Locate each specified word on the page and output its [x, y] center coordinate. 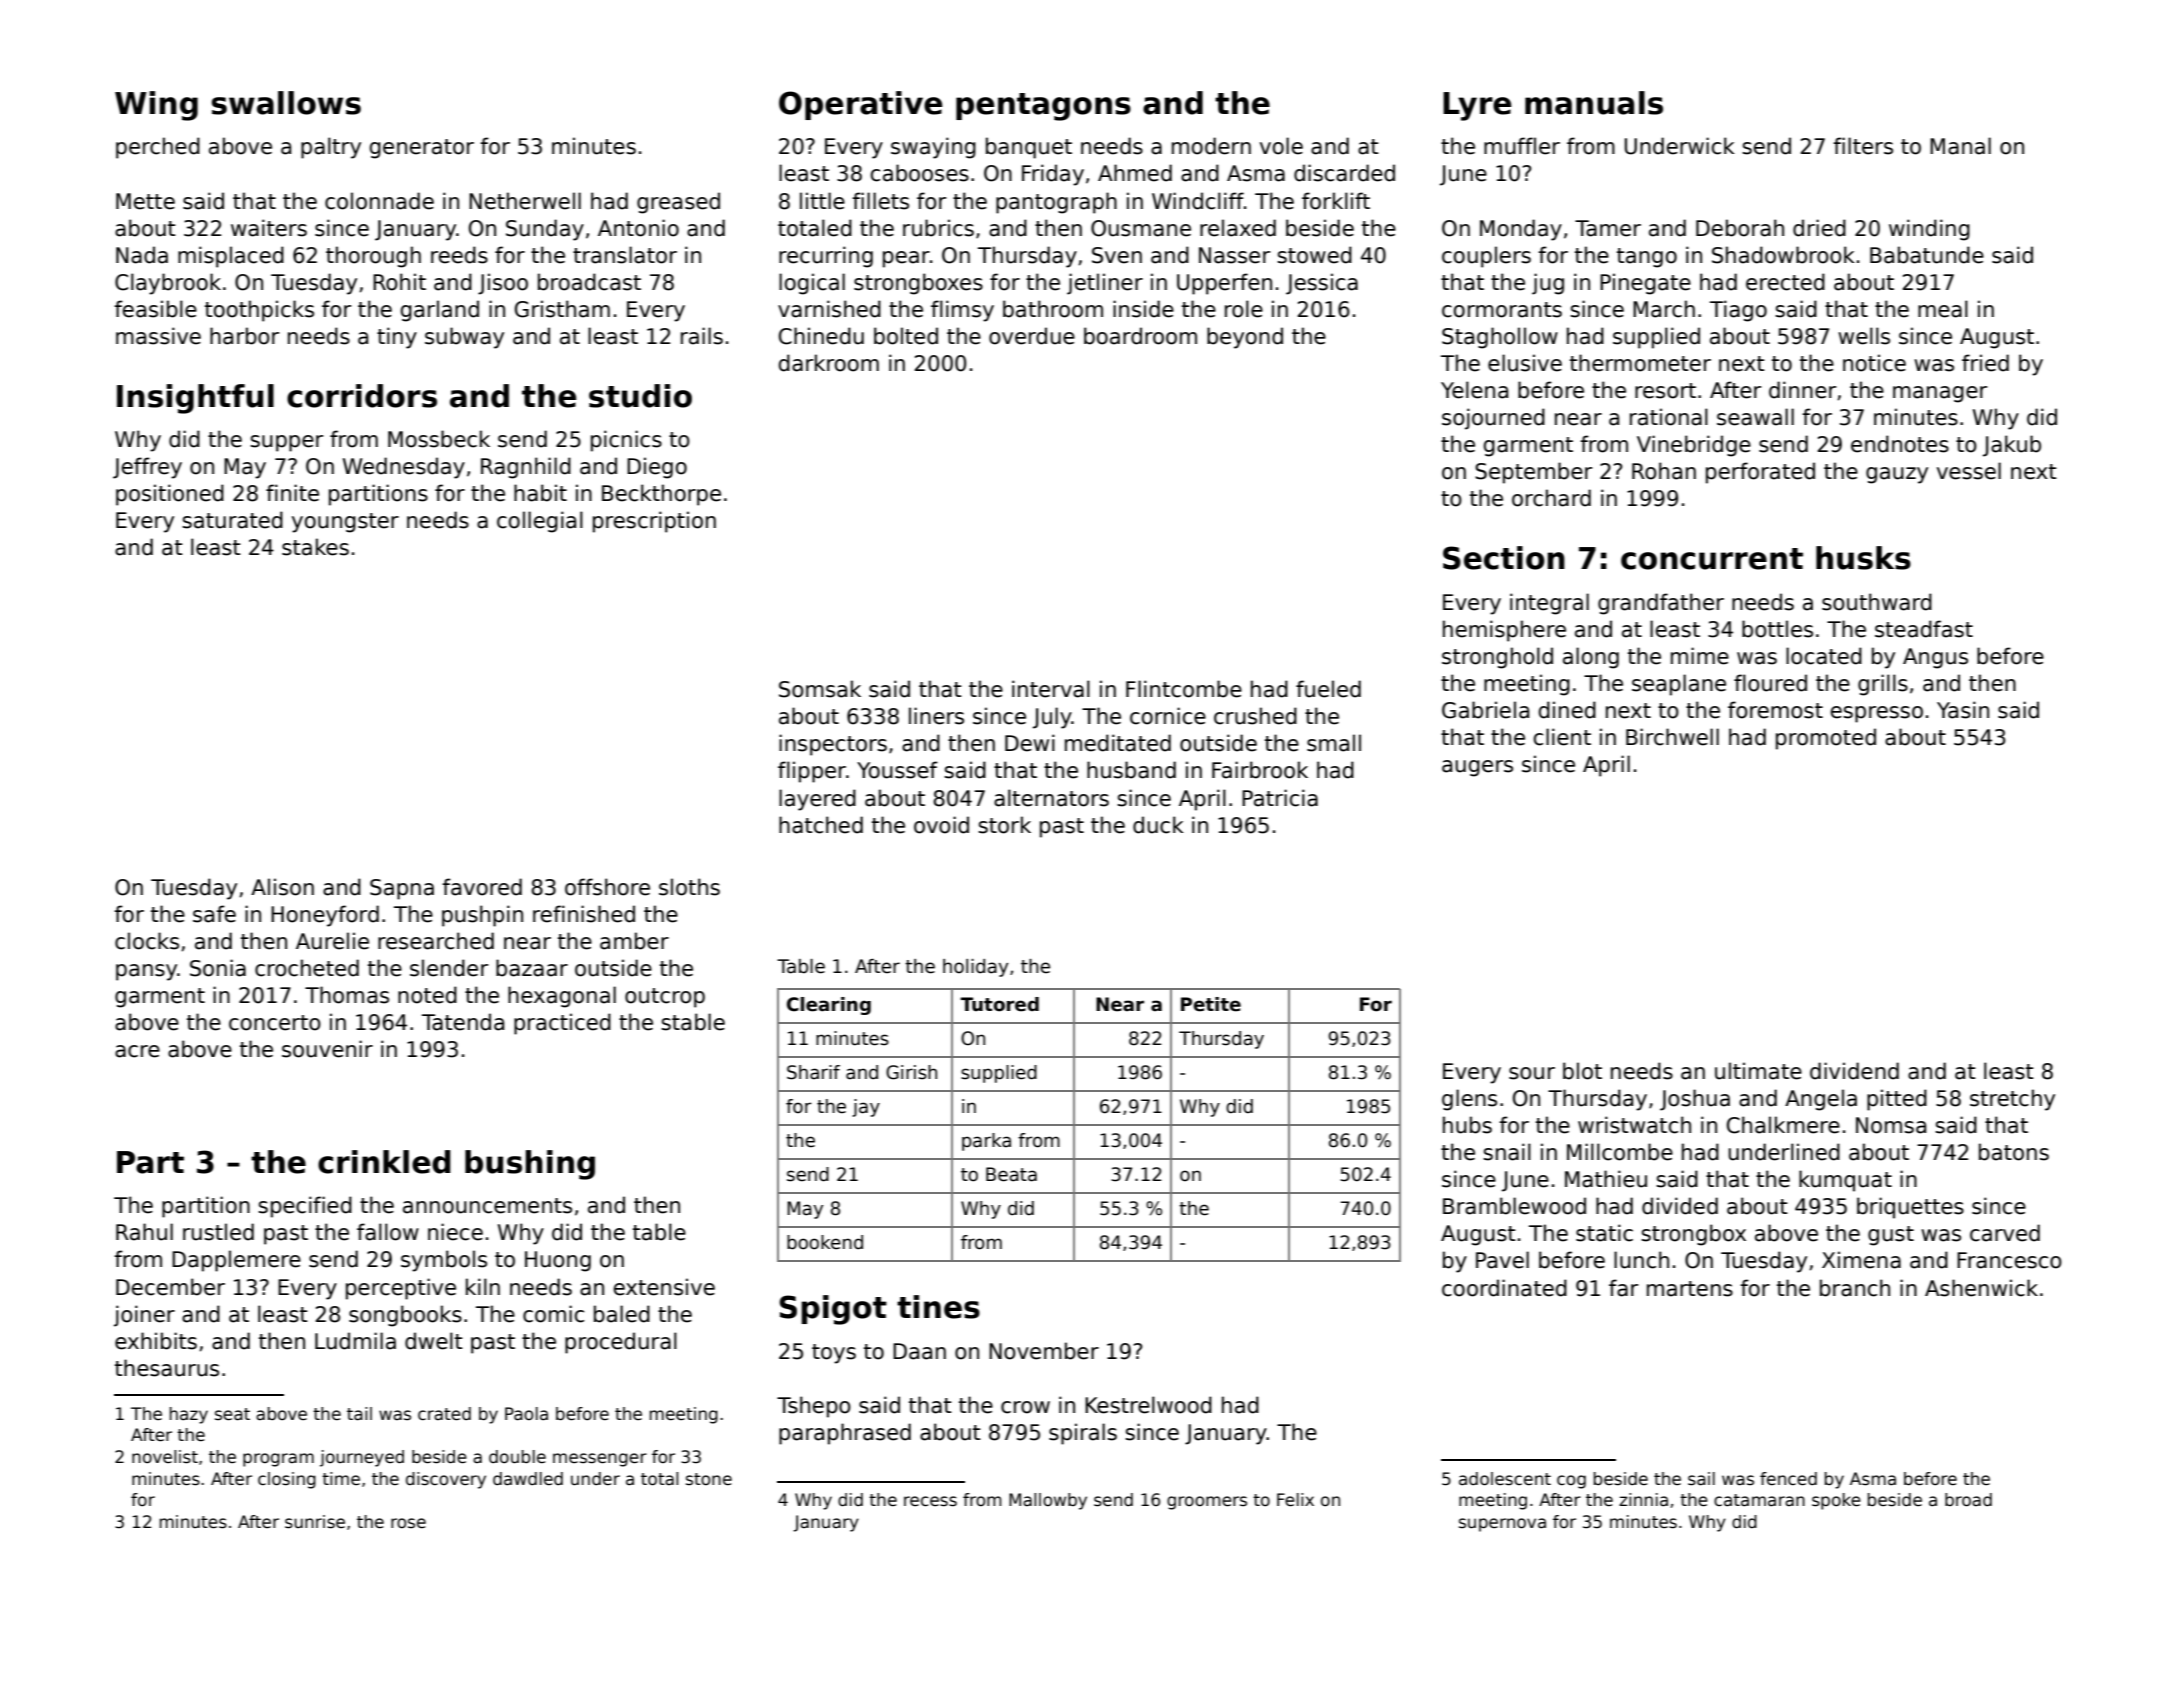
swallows [286, 103]
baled [622, 1314]
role [1244, 309]
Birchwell [1672, 737]
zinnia [1643, 1500]
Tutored [999, 1004]
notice [1874, 363]
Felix [1295, 1500]
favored [482, 887]
